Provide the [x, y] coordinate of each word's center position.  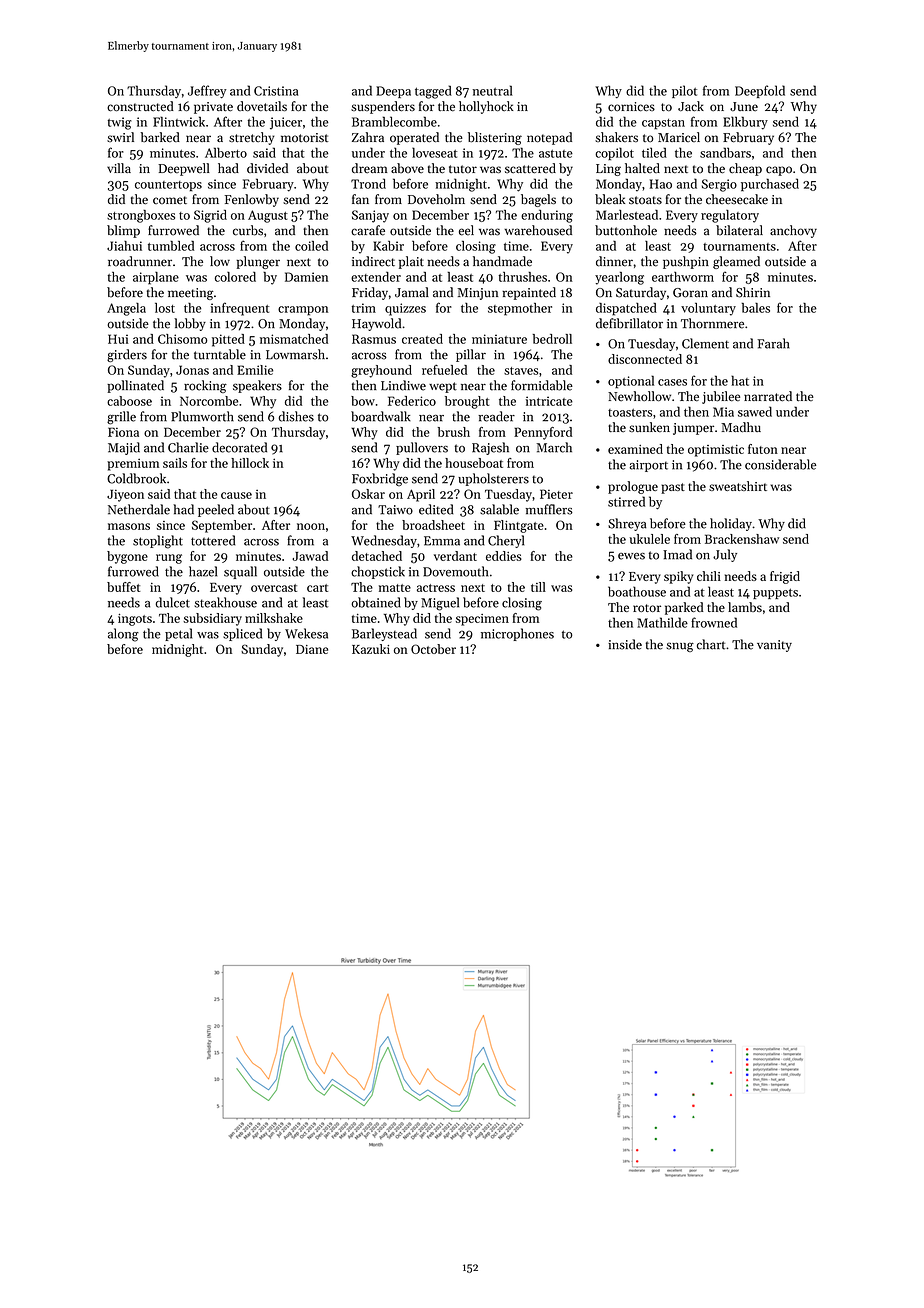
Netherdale [139, 509]
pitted [228, 340]
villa [119, 168]
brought [467, 402]
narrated [768, 396]
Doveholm [436, 199]
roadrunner [140, 261]
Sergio [719, 185]
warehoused [538, 230]
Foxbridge [380, 480]
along [123, 635]
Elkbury [745, 123]
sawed [755, 411]
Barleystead [384, 634]
